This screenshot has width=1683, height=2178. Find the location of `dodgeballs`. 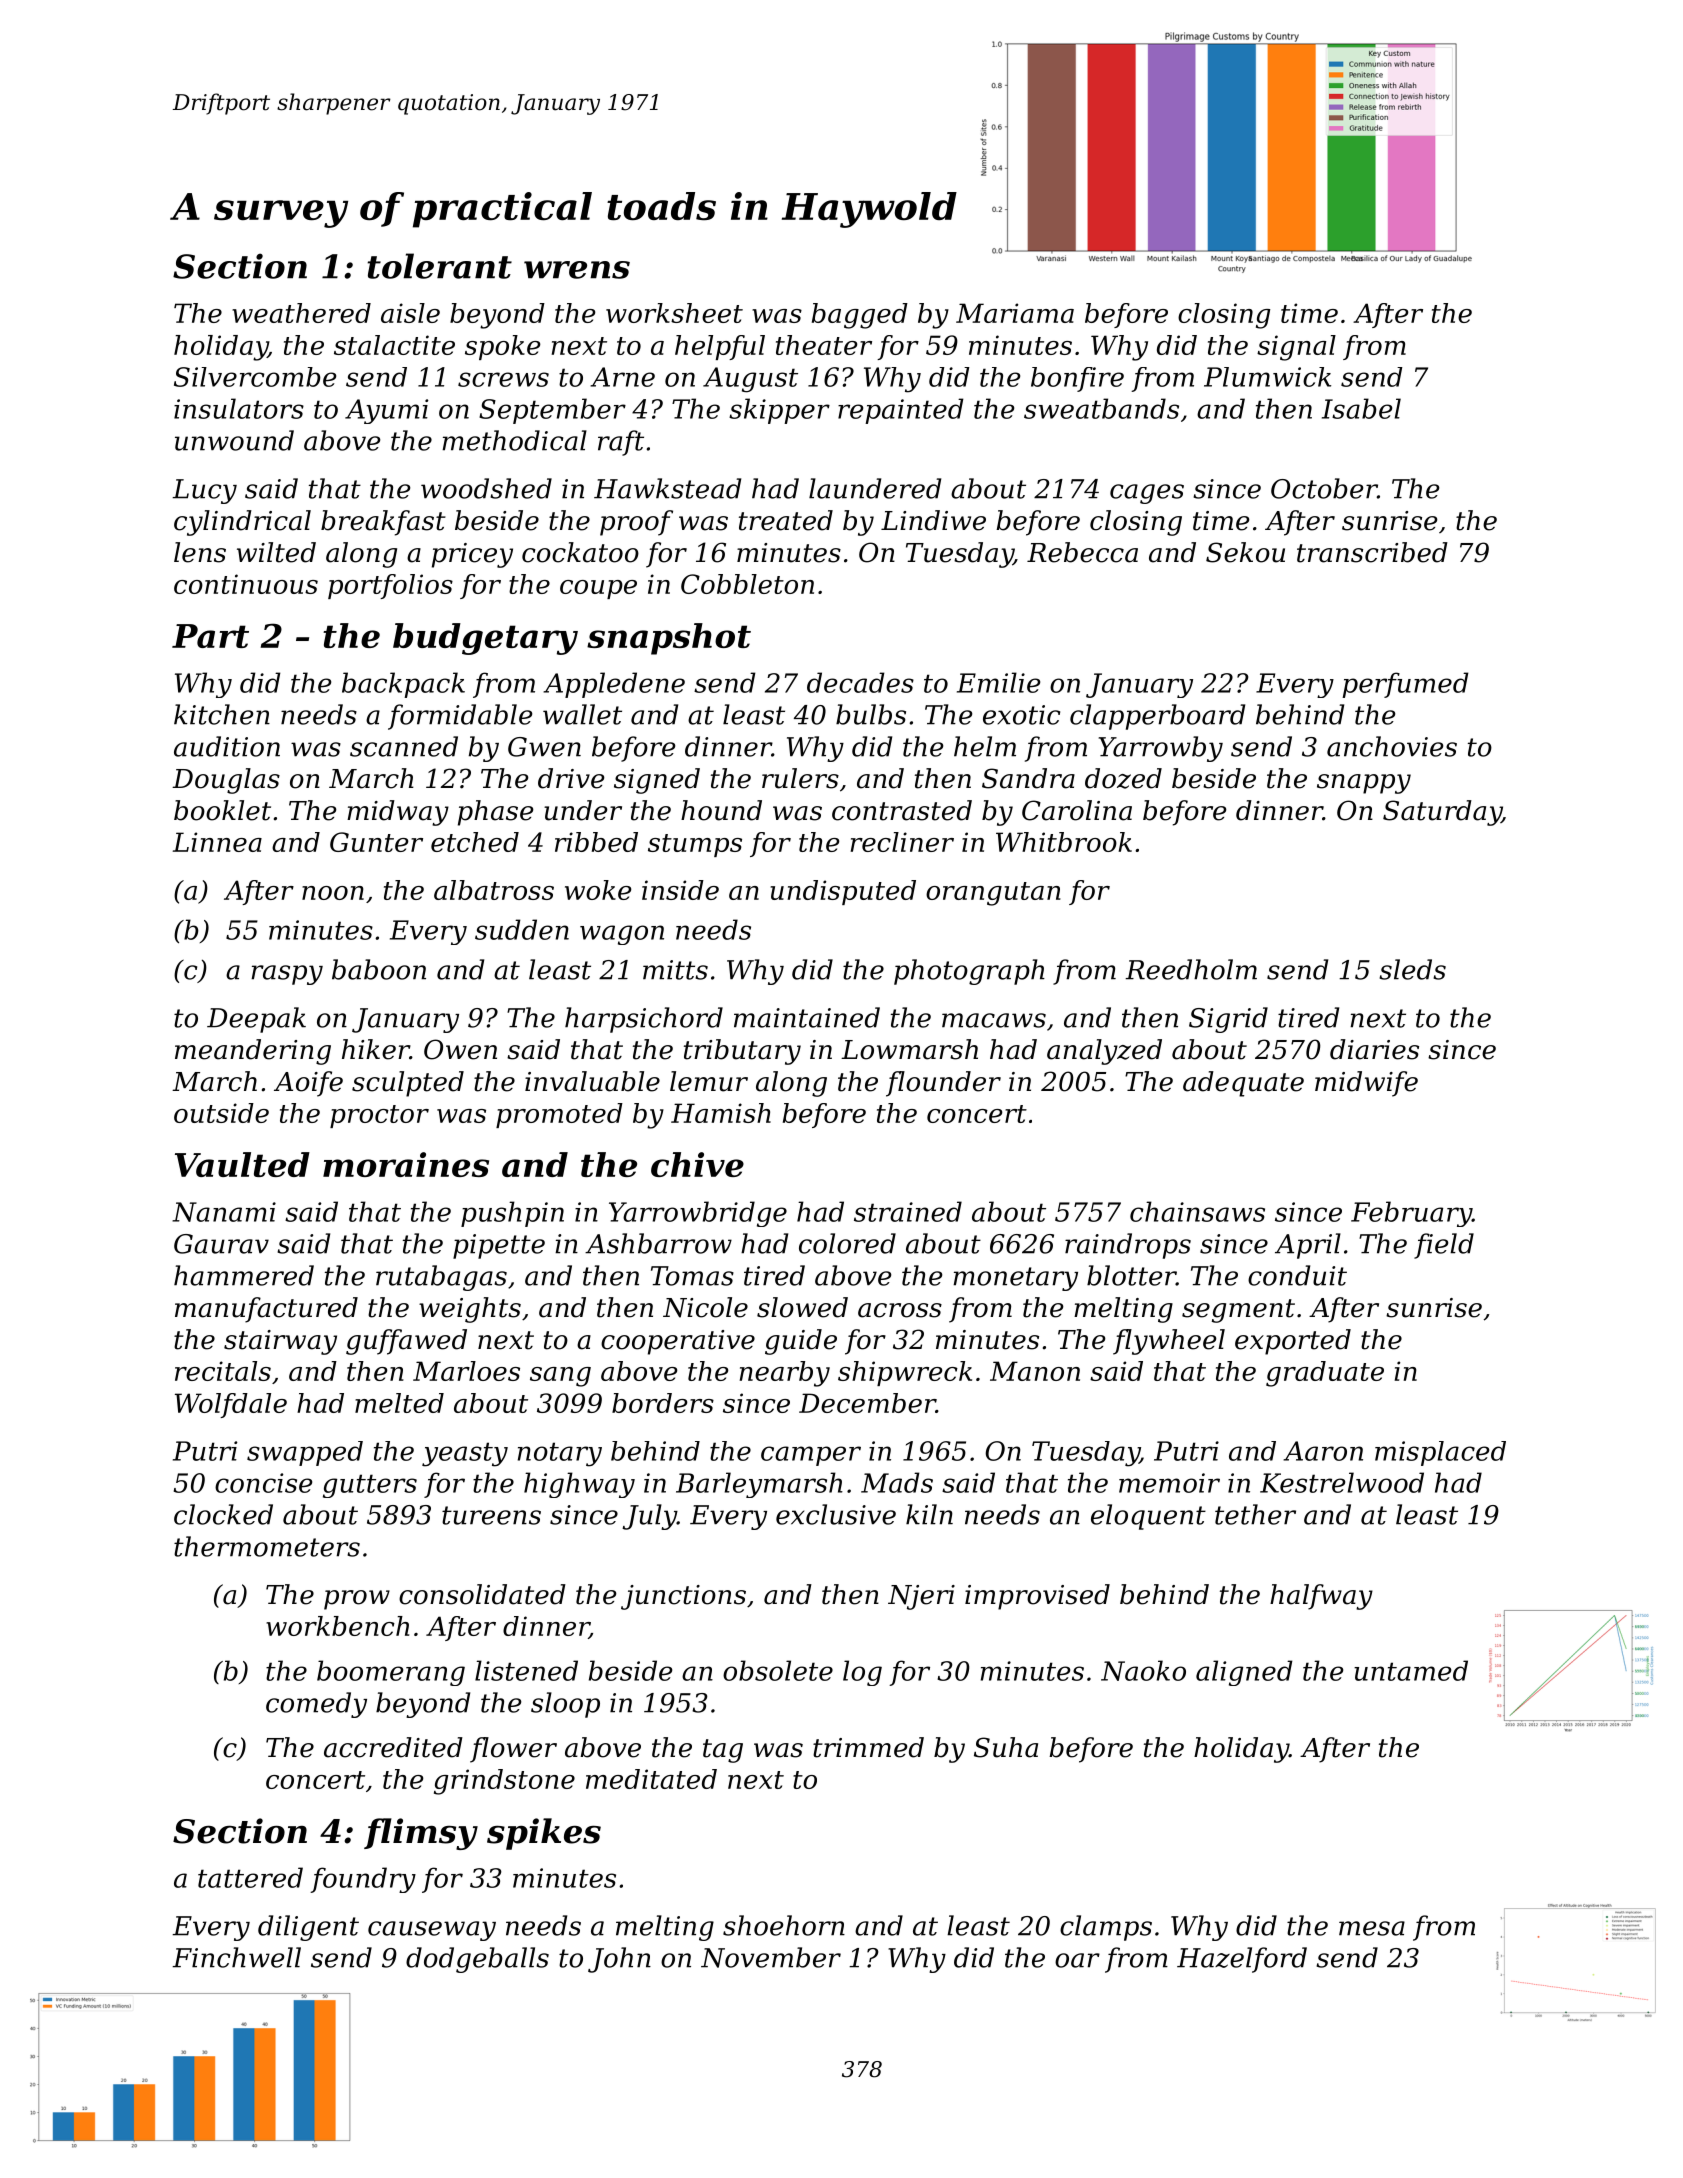

dodgeballs is located at coordinates (477, 1960).
